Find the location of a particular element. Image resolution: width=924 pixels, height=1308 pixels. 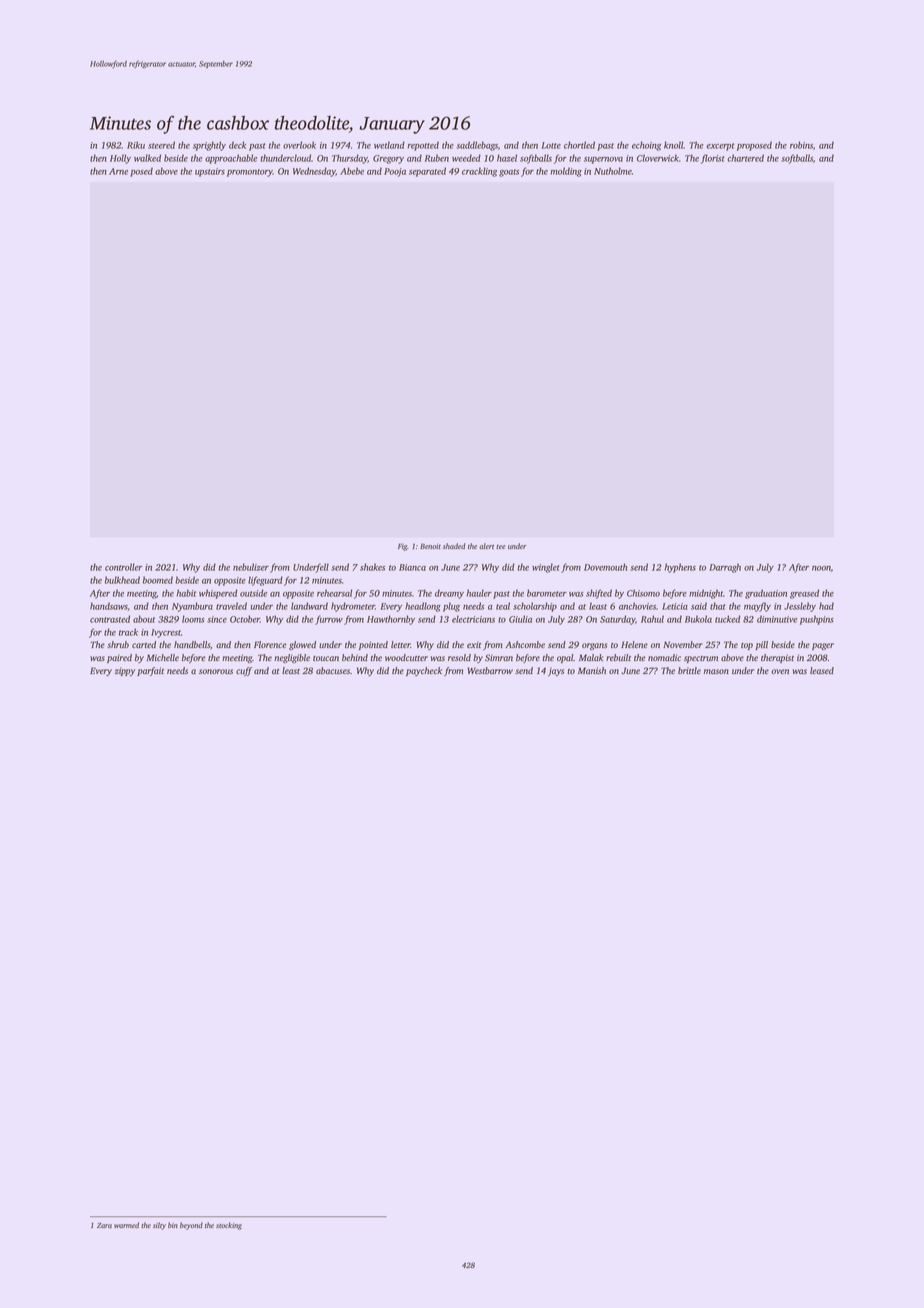

promontory is located at coordinates (250, 173).
